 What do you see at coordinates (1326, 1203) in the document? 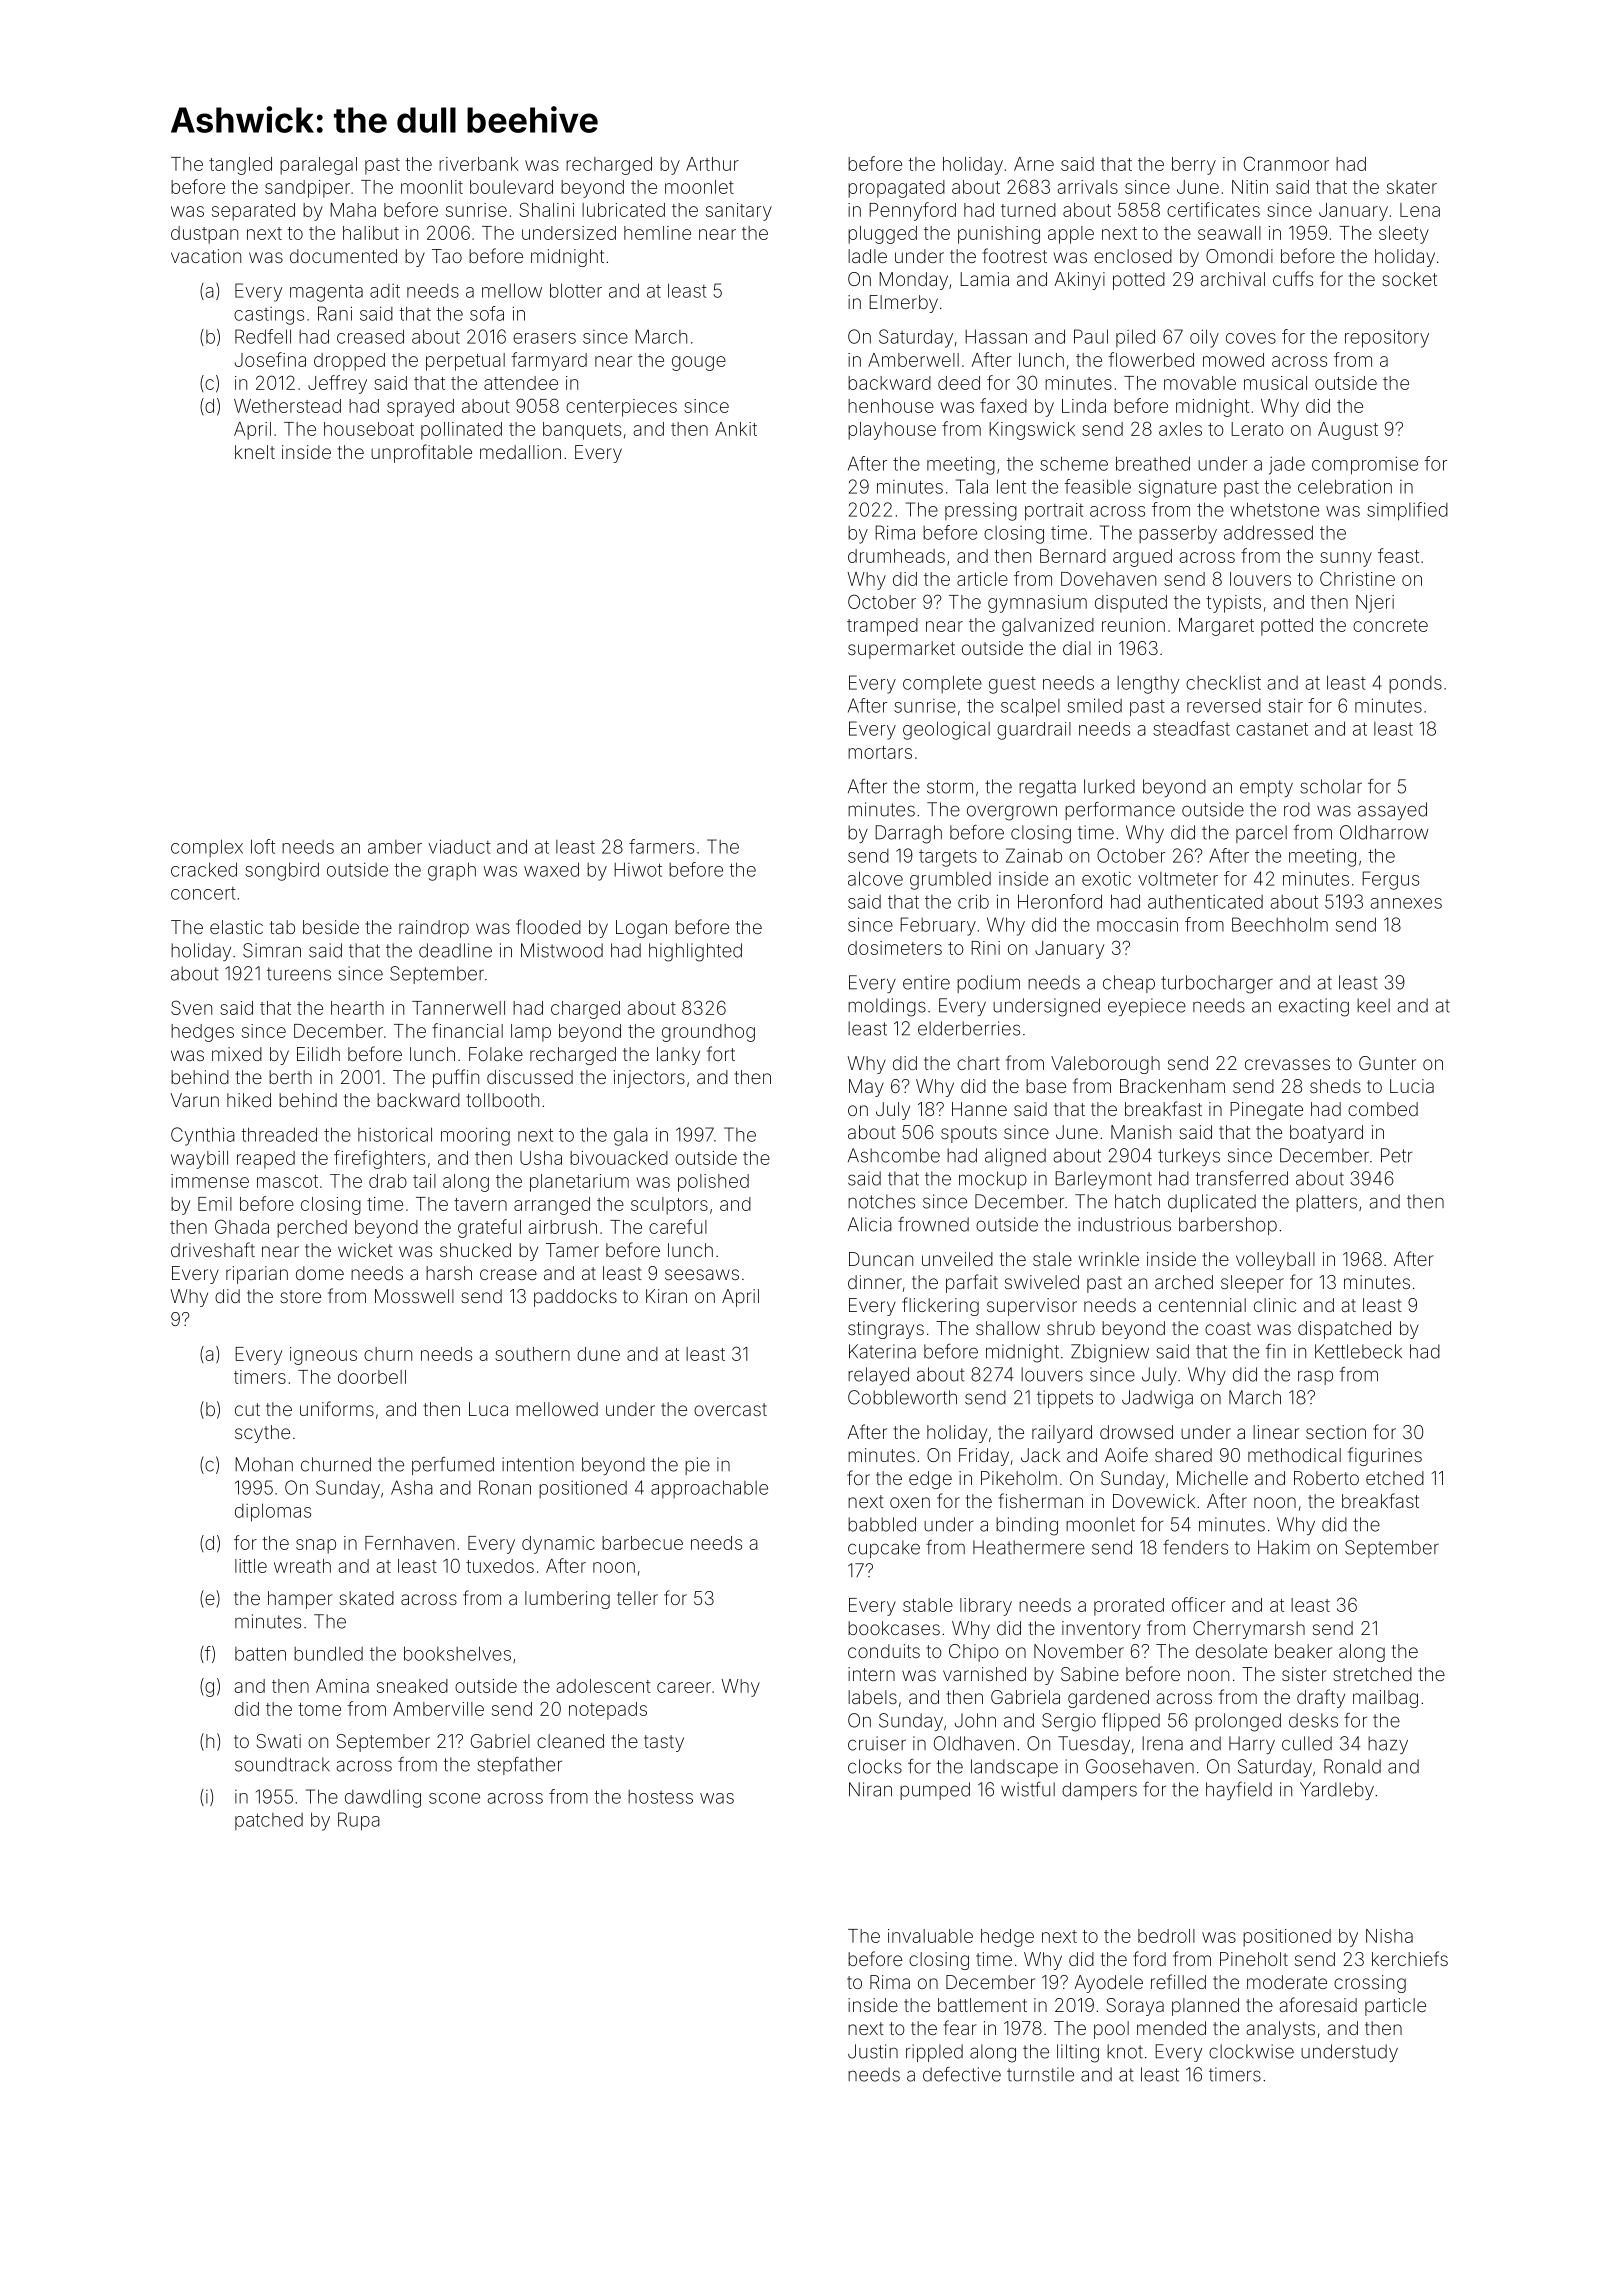
I see `platters` at bounding box center [1326, 1203].
